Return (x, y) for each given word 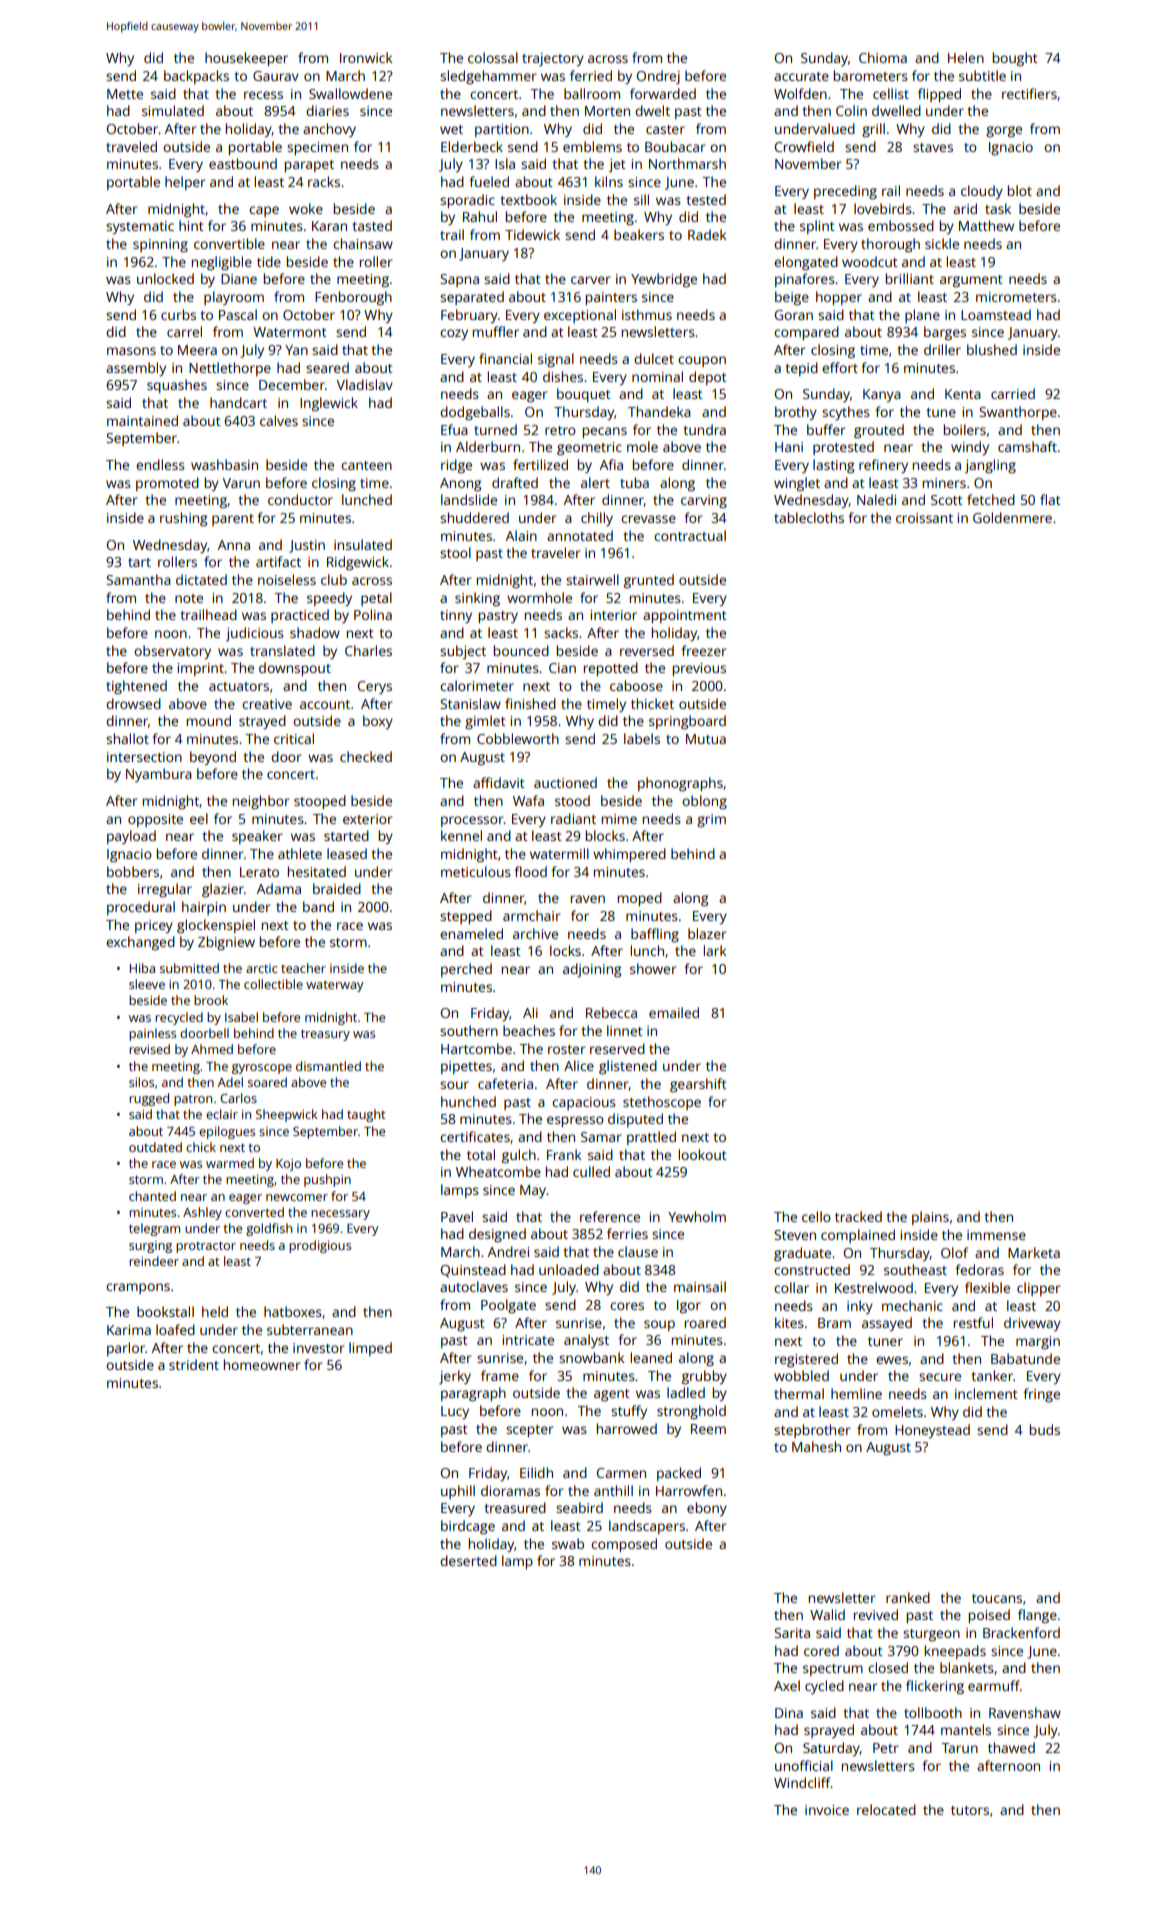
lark (715, 950)
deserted (468, 1560)
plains (930, 1218)
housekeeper (246, 59)
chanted (152, 1196)
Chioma (883, 57)
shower (653, 968)
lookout (703, 1154)
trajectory (553, 59)
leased (347, 853)
